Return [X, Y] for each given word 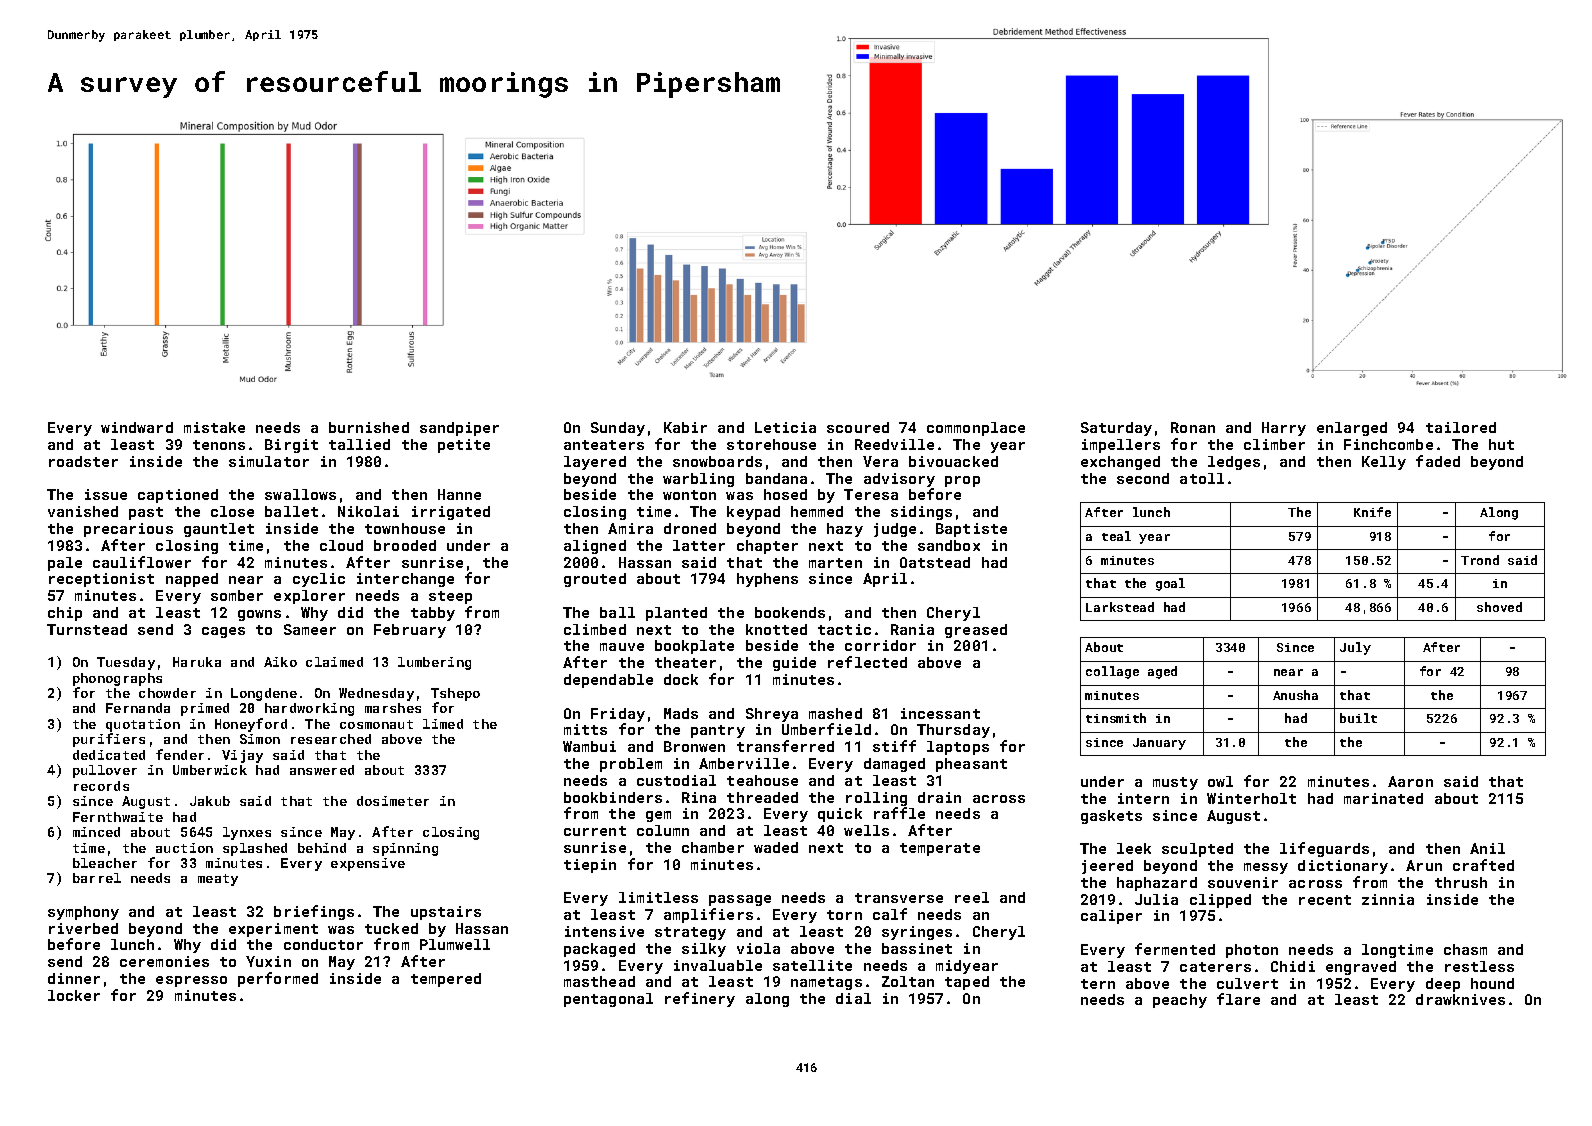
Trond [1480, 560]
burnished [369, 427]
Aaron [1410, 781]
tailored [1461, 427]
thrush [1461, 882]
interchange [405, 580]
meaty [218, 880]
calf [890, 914]
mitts [585, 729]
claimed [334, 662]
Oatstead [935, 562]
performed [278, 979]
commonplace [976, 429]
